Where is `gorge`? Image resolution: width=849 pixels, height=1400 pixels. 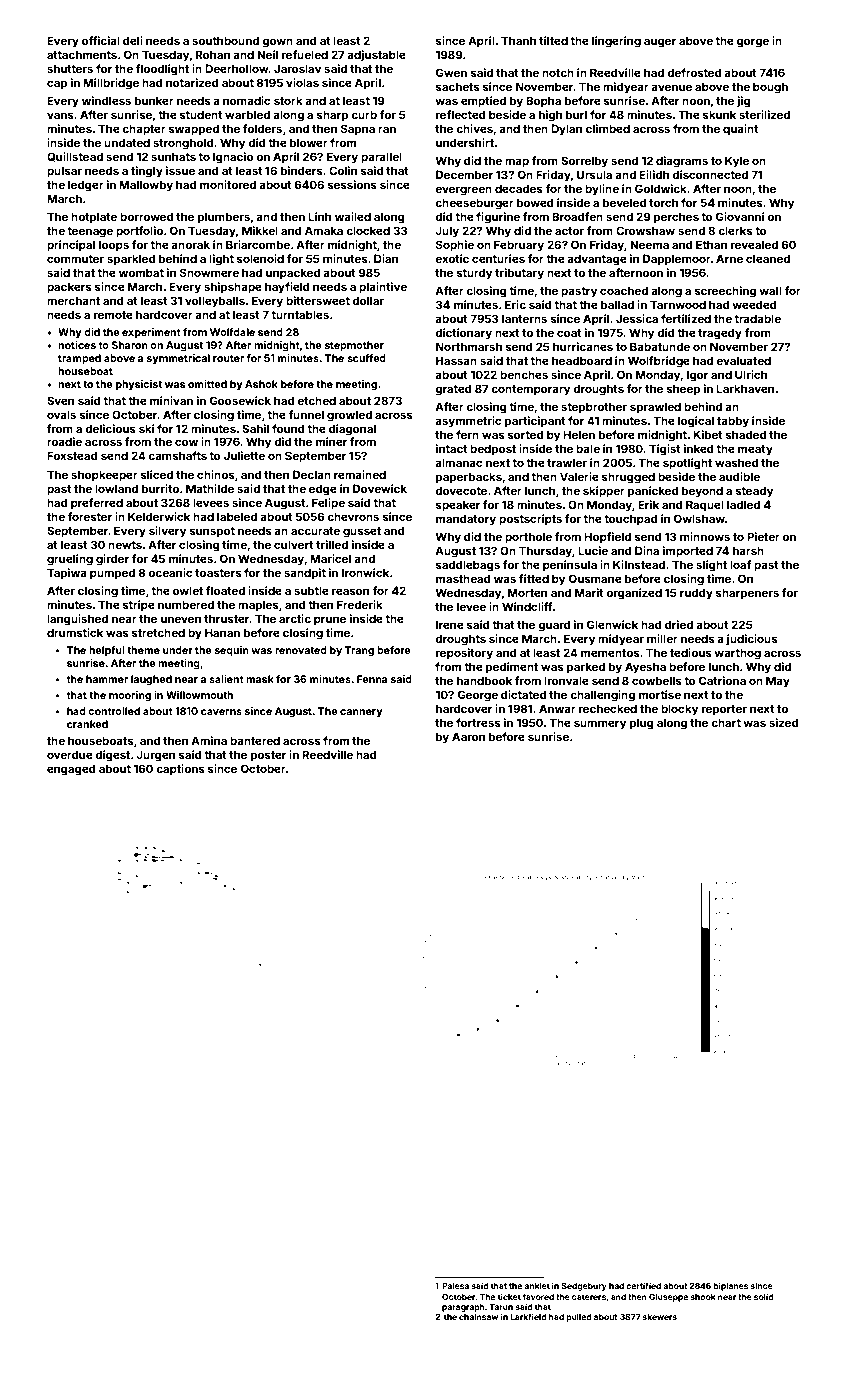
gorge is located at coordinates (753, 43).
